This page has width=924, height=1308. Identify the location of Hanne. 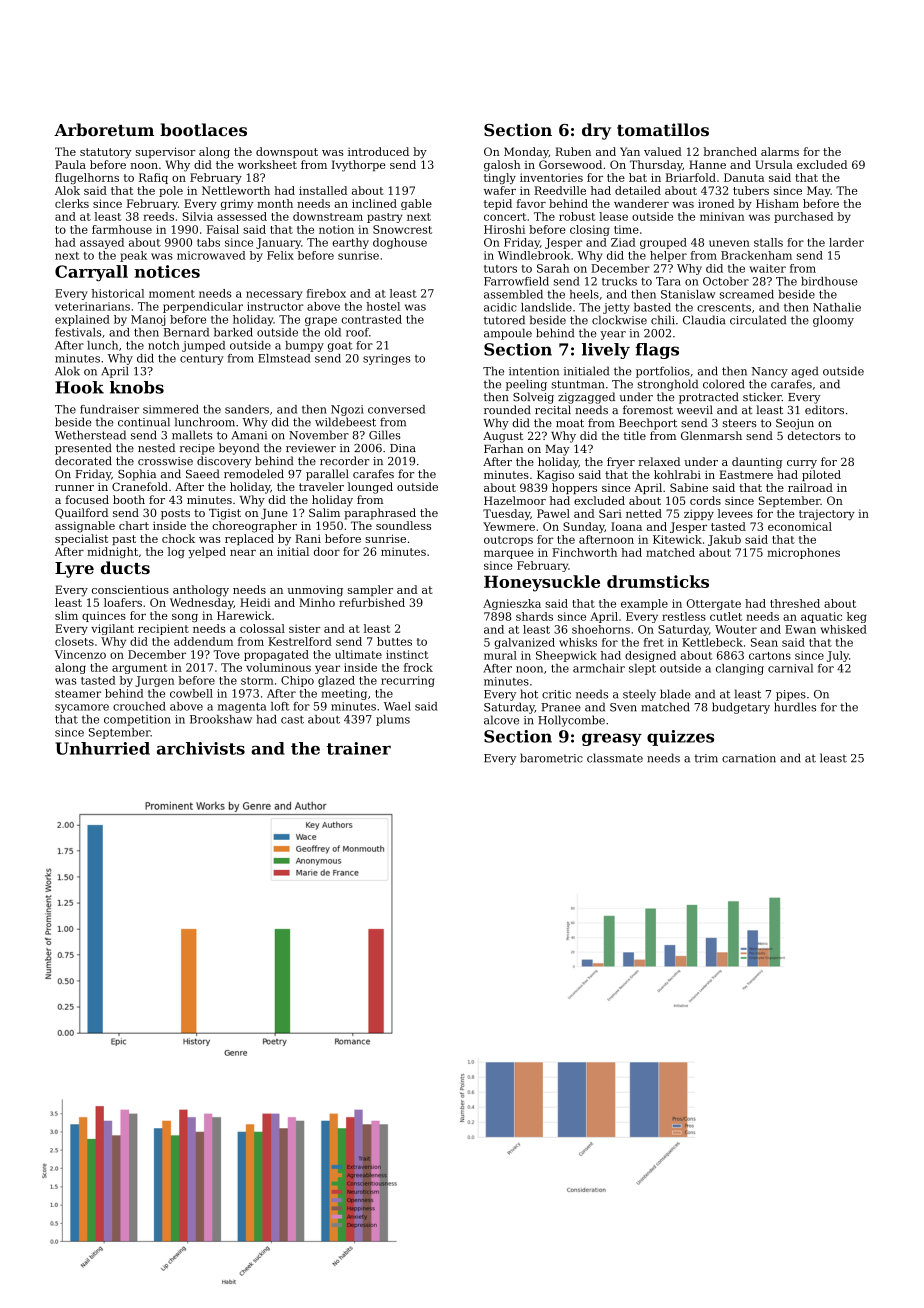
(707, 164).
